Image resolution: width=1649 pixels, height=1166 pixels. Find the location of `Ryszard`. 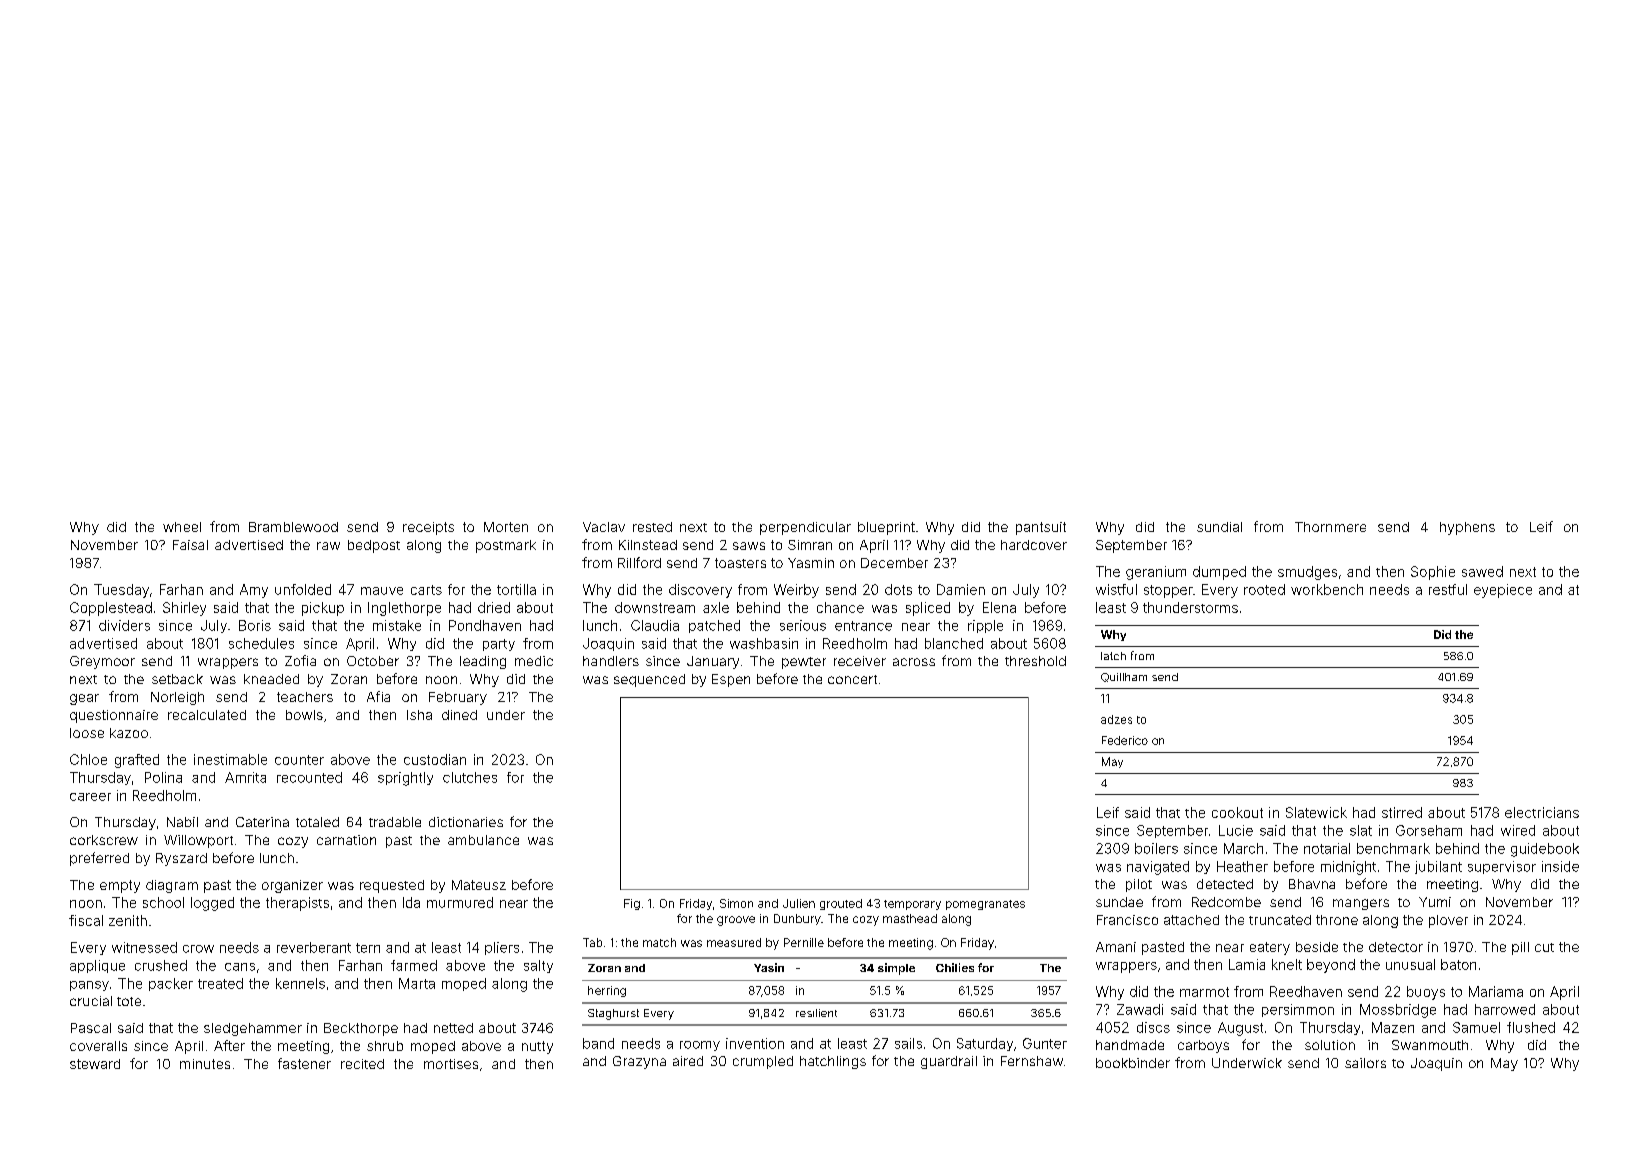

Ryszard is located at coordinates (181, 859).
